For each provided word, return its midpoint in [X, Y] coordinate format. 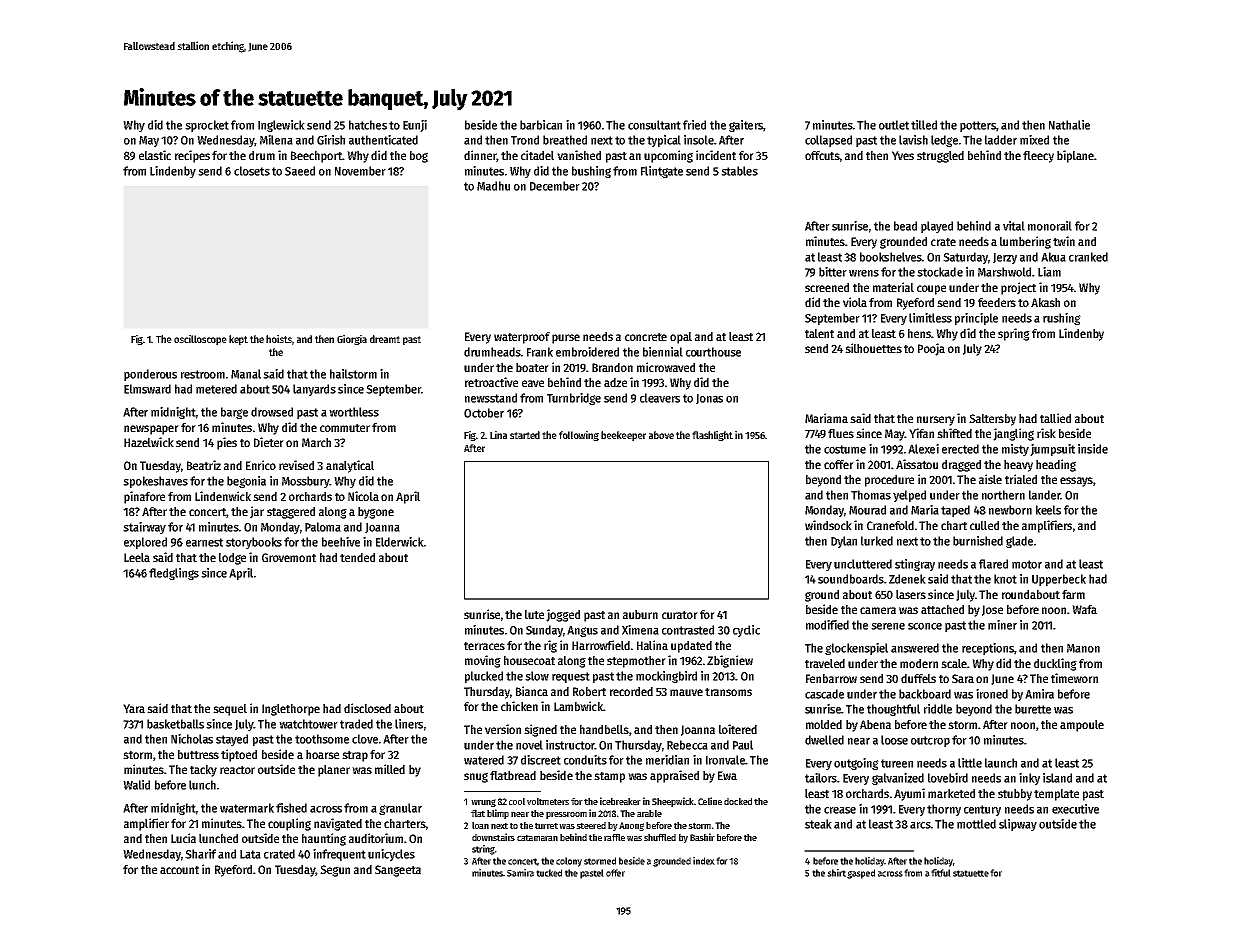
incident [716, 155]
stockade [940, 272]
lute [534, 614]
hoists [279, 340]
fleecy [1038, 157]
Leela [137, 557]
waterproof [522, 338]
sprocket [207, 126]
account [179, 870]
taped [955, 511]
